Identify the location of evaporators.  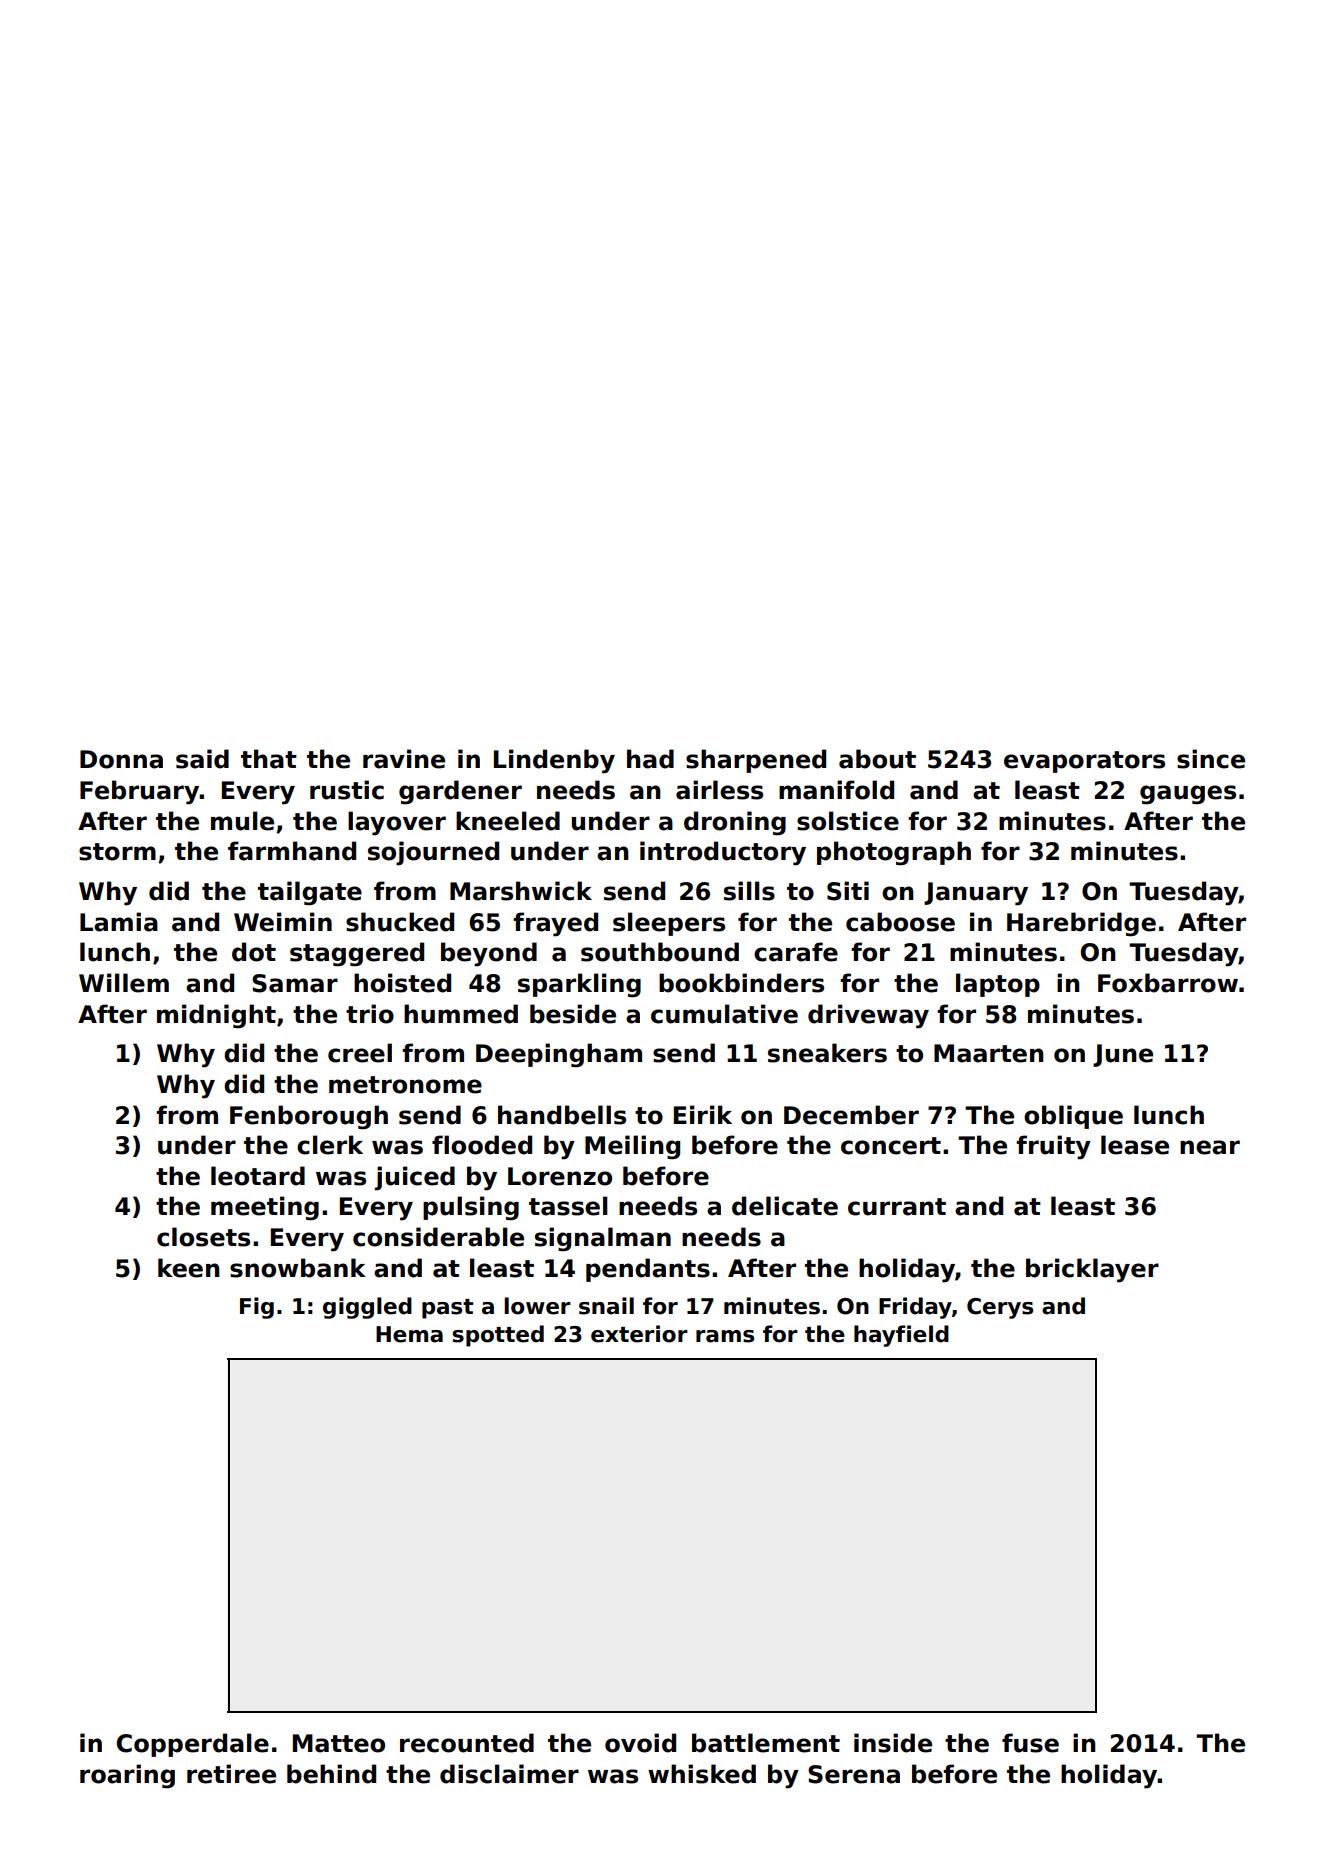
(1084, 762).
